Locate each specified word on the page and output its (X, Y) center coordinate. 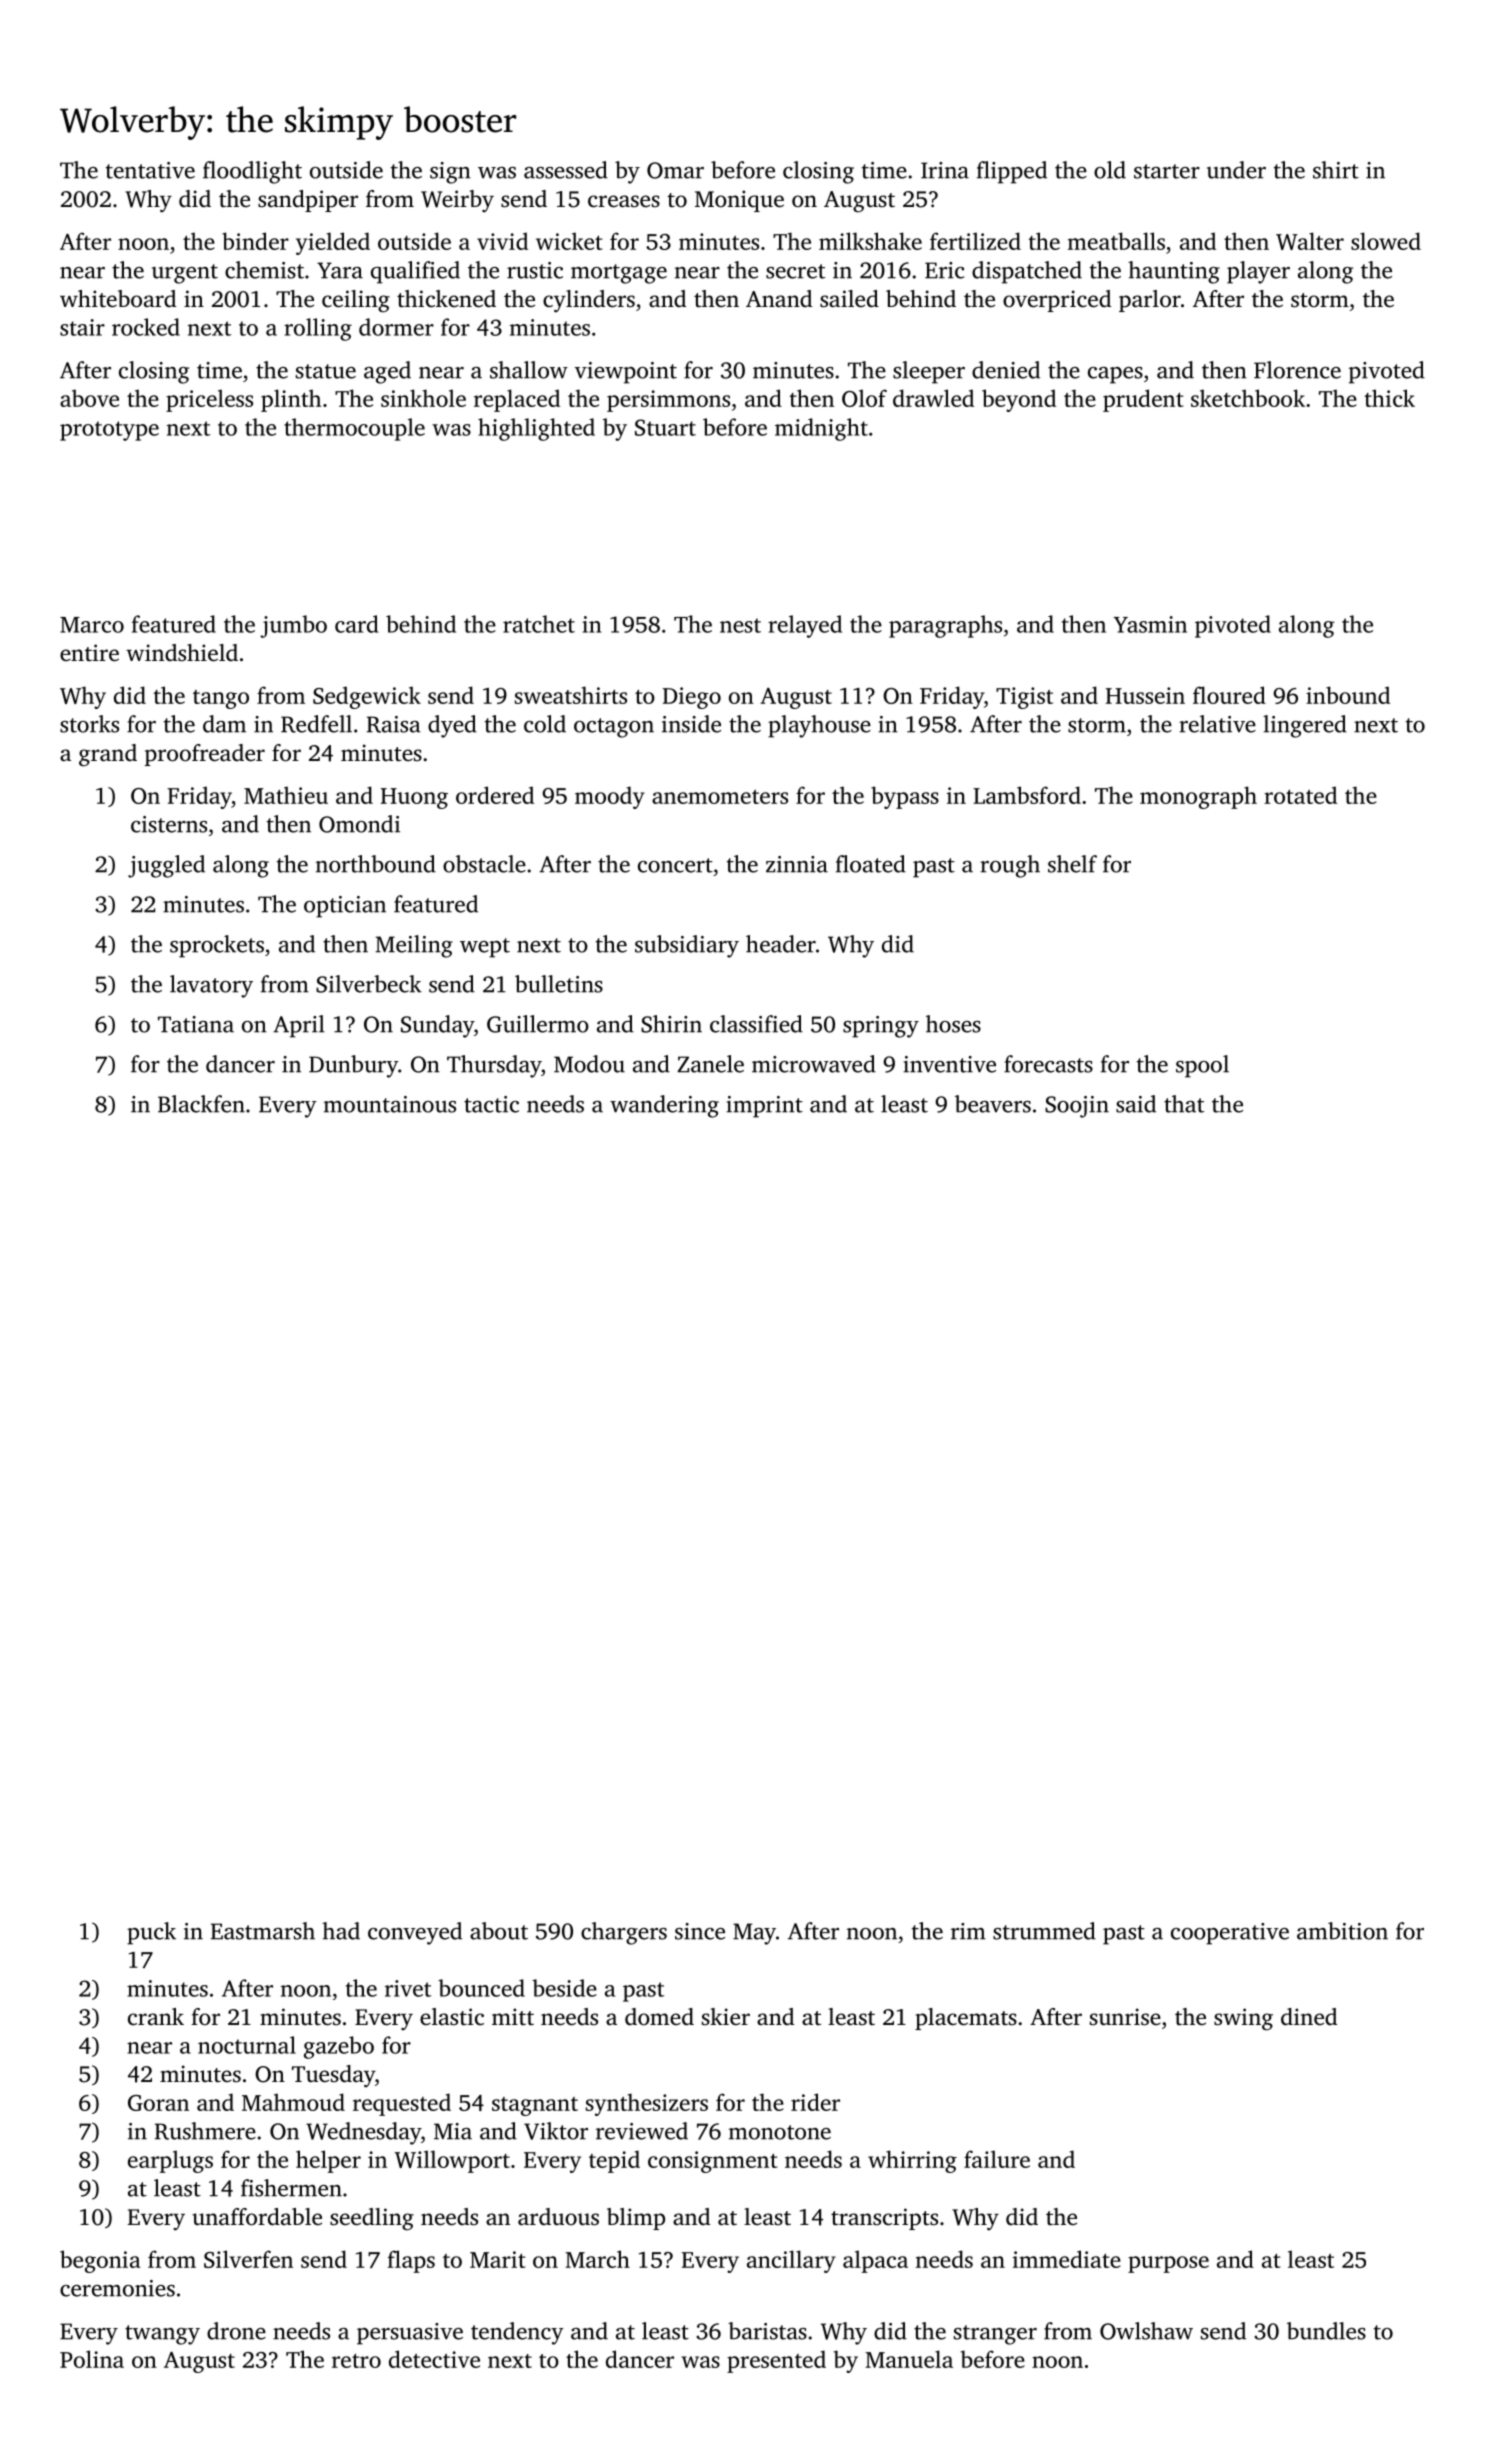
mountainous (390, 1104)
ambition (1342, 1931)
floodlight (252, 172)
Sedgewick (367, 697)
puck (151, 1933)
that (1184, 1104)
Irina (945, 170)
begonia (100, 2261)
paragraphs (945, 626)
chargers (624, 1933)
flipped (1012, 172)
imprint (764, 1107)
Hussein (1145, 695)
